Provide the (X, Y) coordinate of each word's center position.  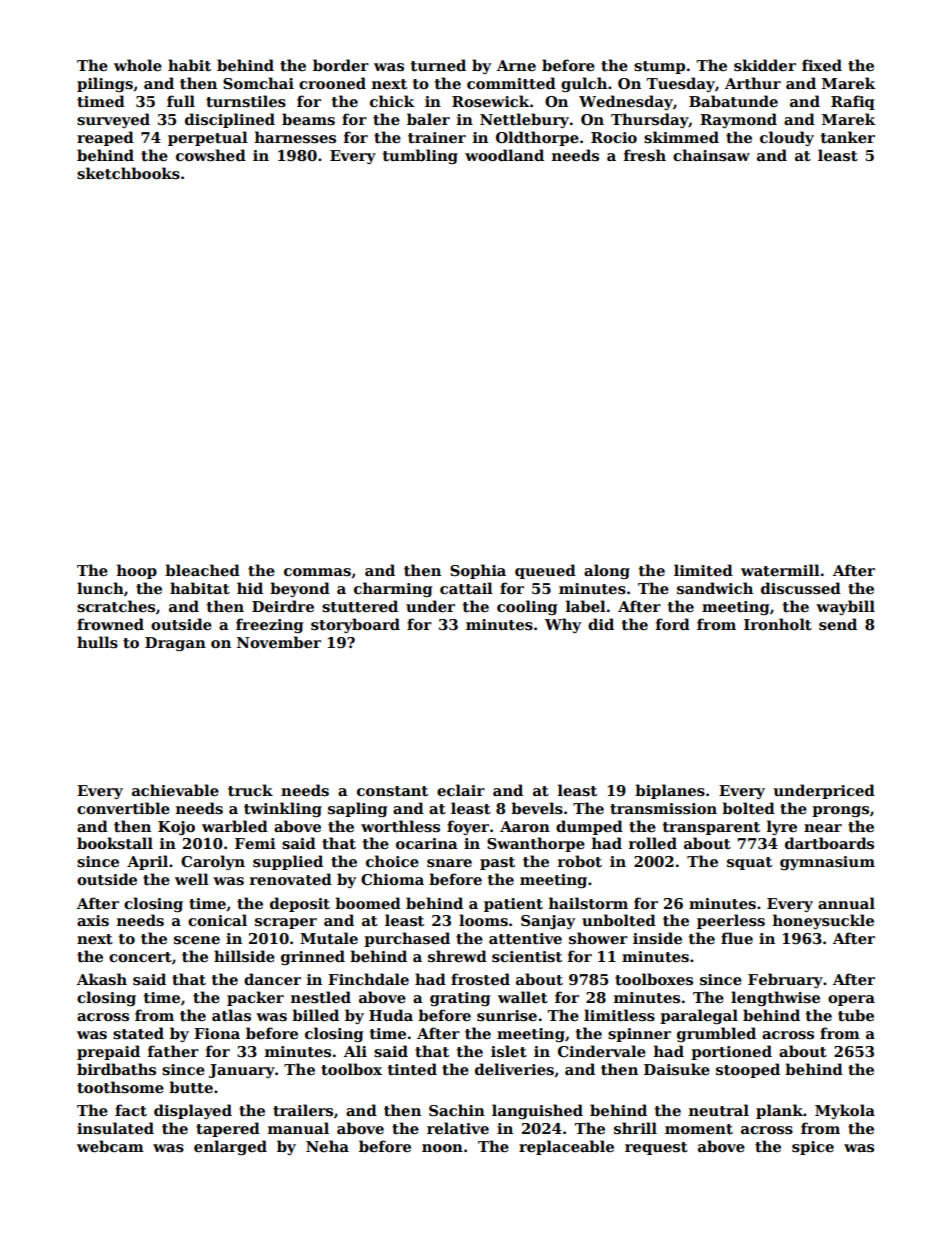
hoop (137, 571)
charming (393, 589)
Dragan (175, 644)
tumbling (420, 156)
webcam (110, 1146)
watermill (780, 570)
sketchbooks (128, 173)
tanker (848, 137)
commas (317, 572)
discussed (801, 588)
